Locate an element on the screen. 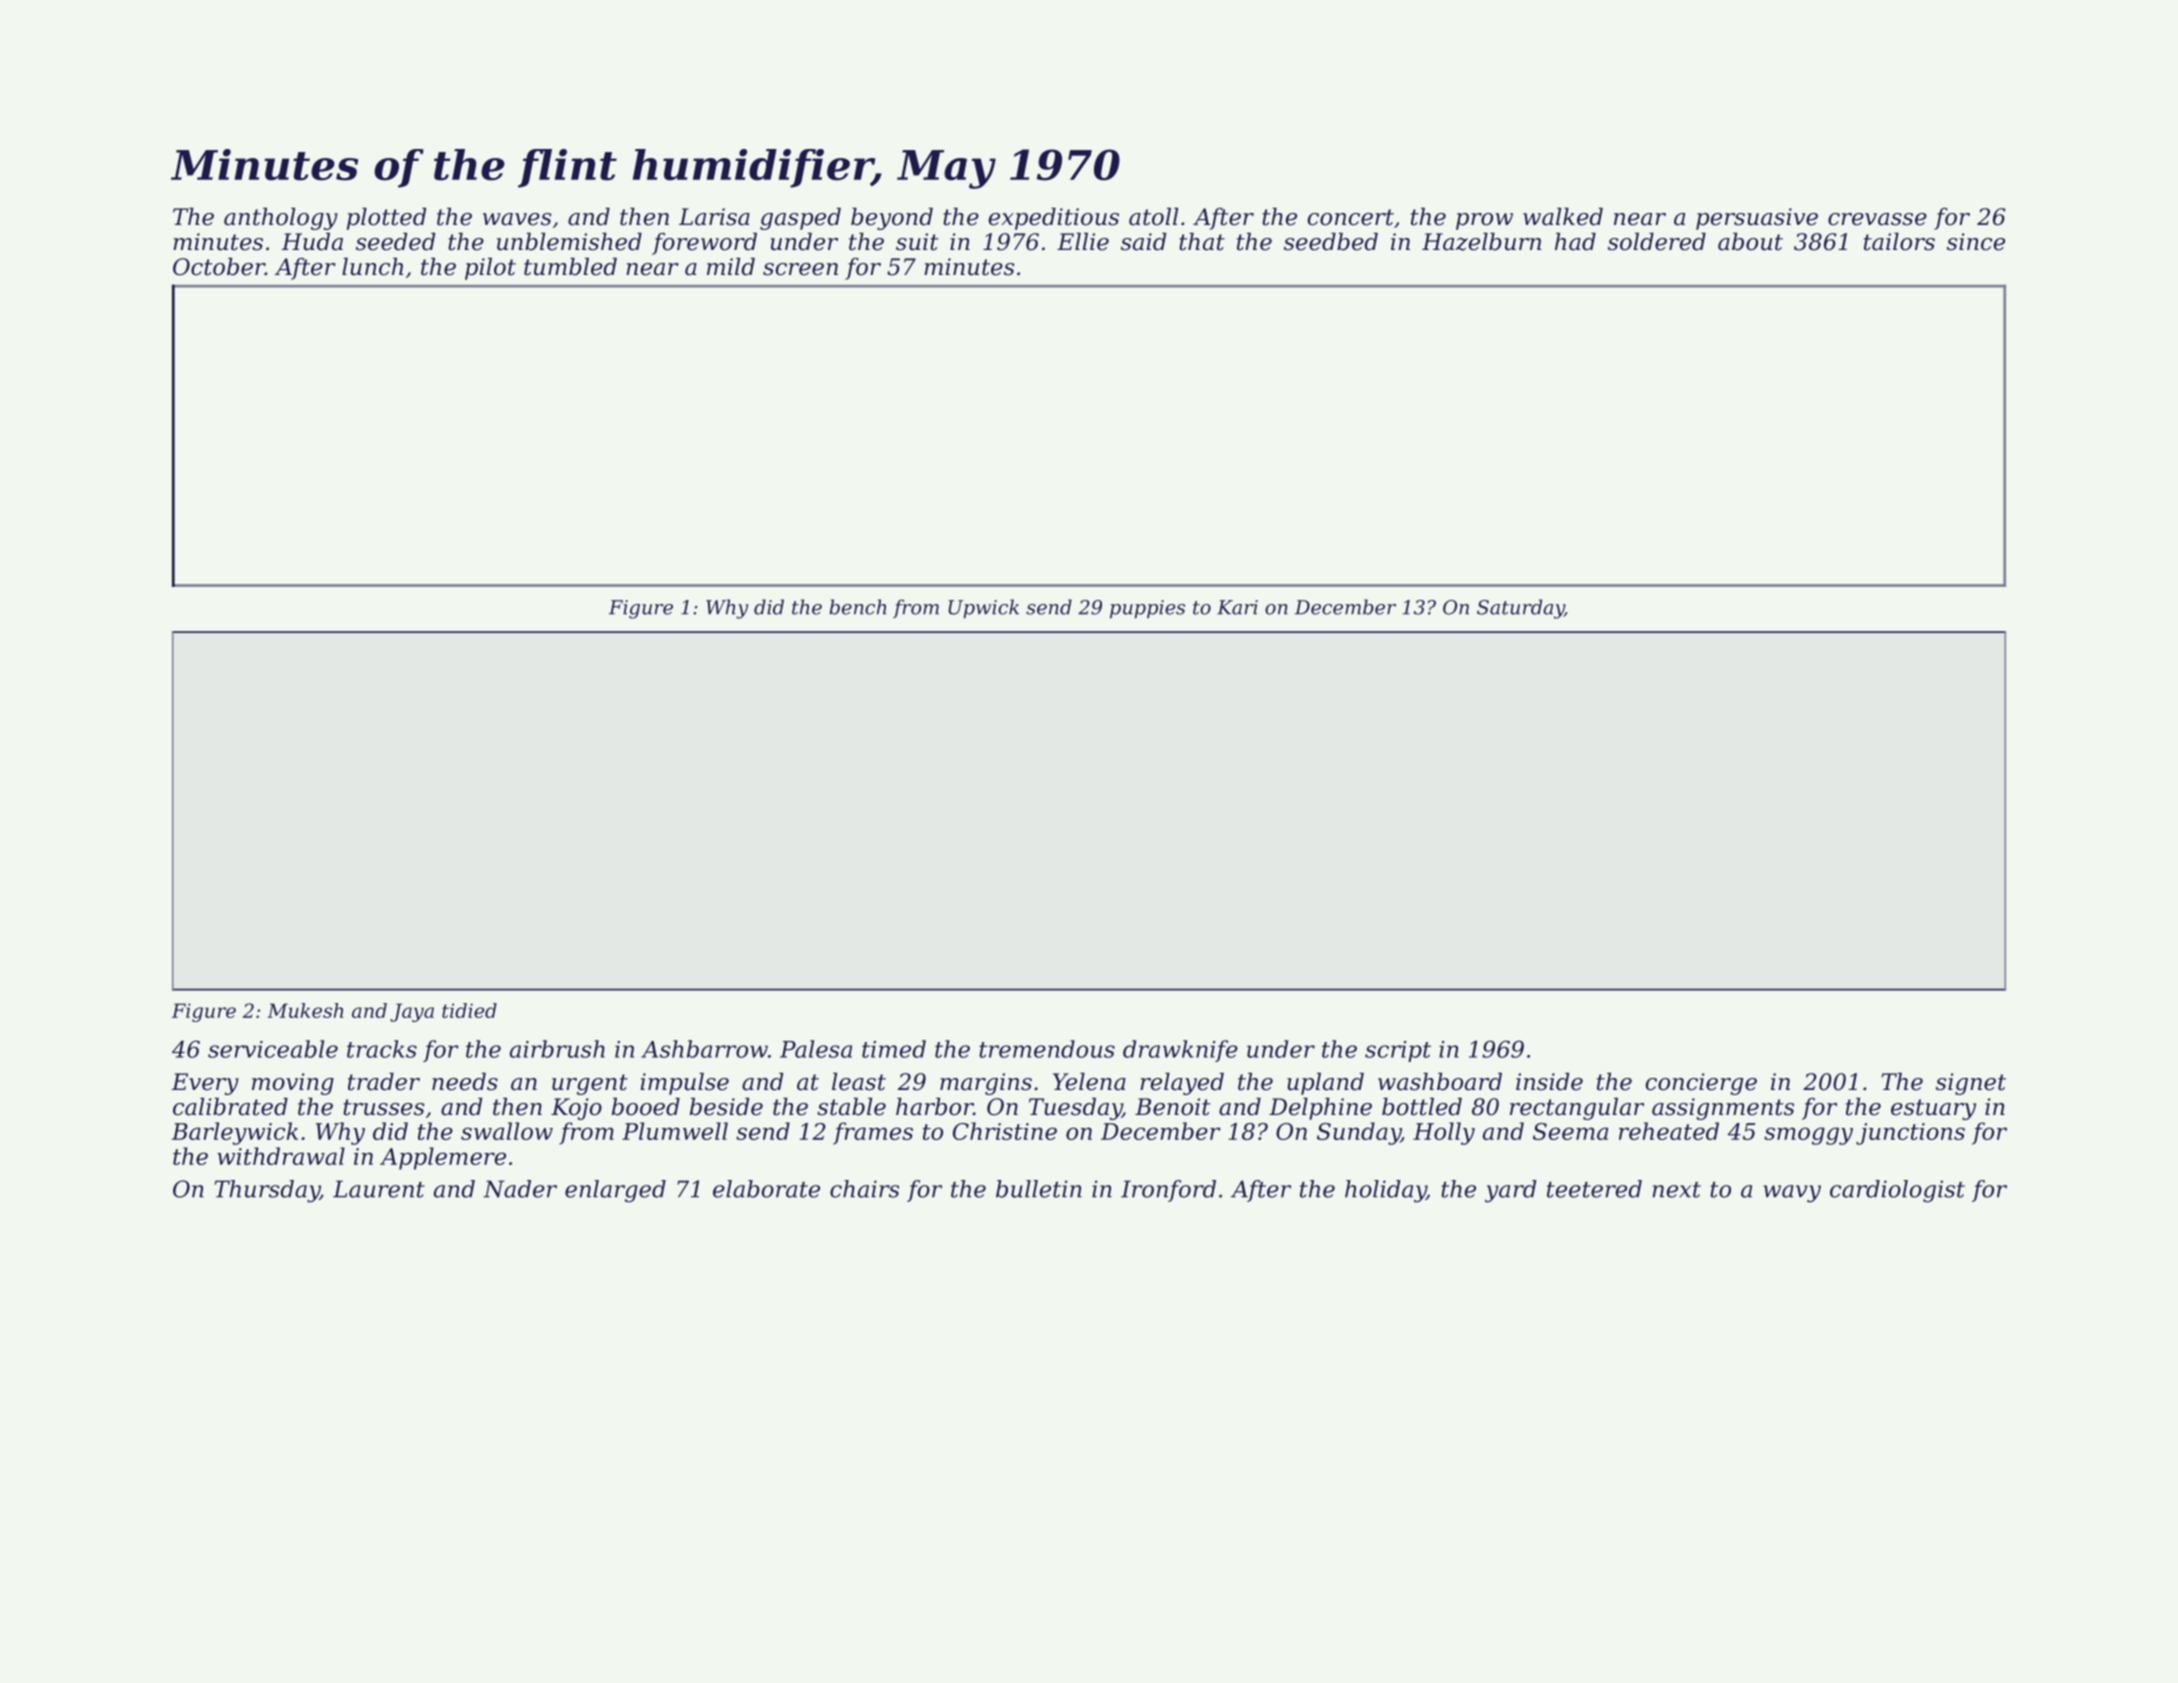  timed is located at coordinates (894, 1049).
